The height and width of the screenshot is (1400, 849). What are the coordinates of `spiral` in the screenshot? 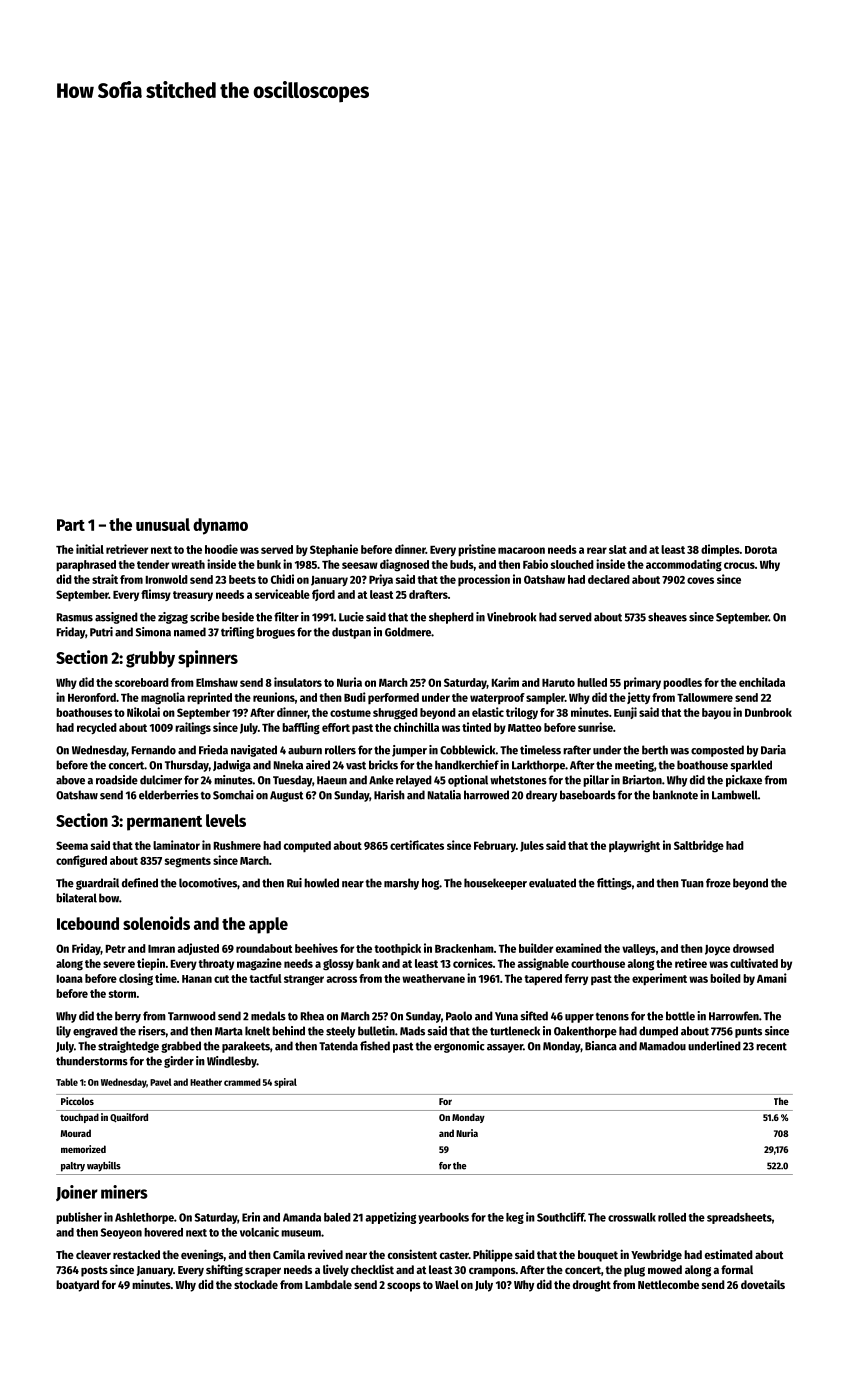 It's located at (285, 1083).
